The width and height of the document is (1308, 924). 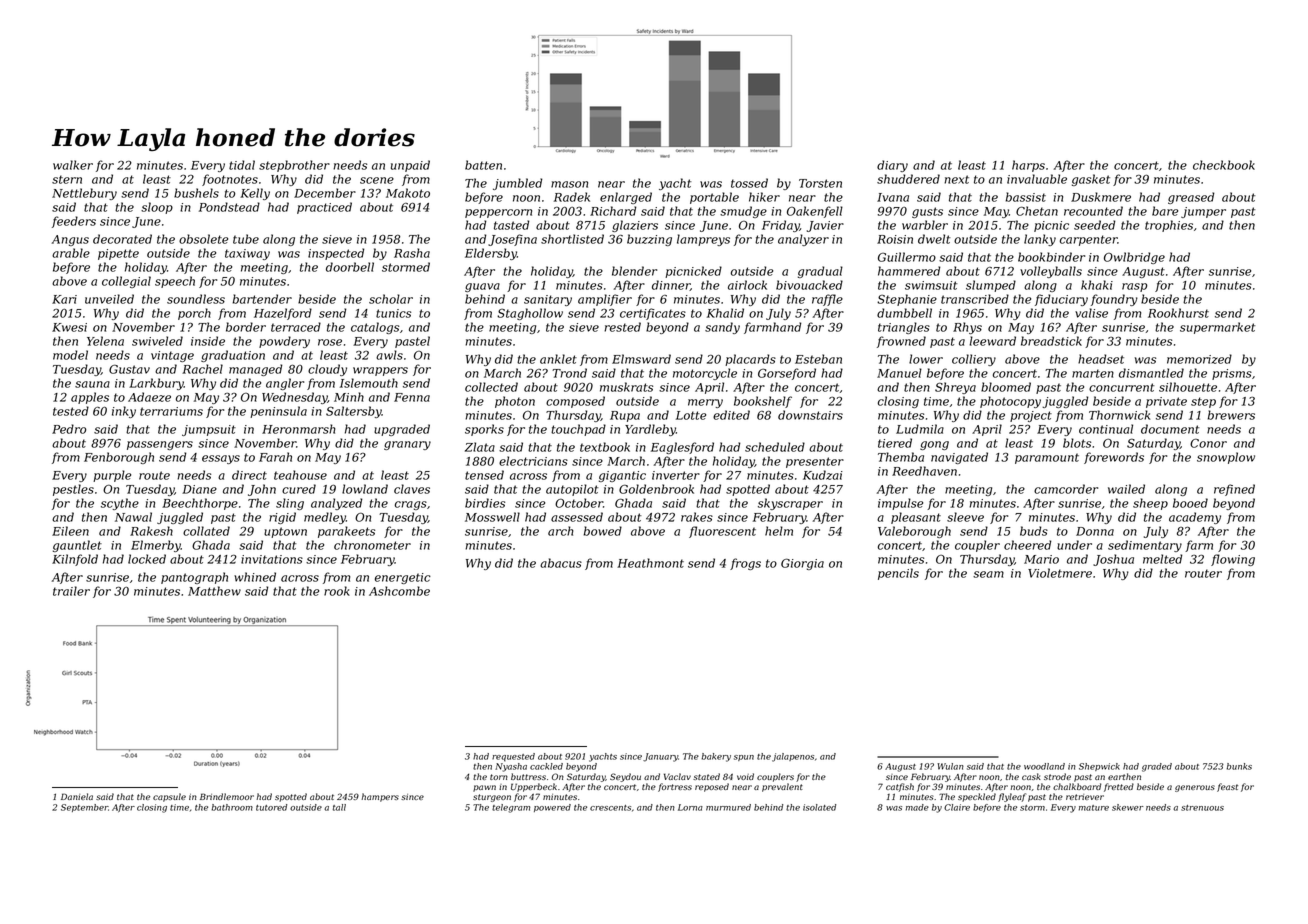 What do you see at coordinates (810, 415) in the document?
I see `downstairs` at bounding box center [810, 415].
